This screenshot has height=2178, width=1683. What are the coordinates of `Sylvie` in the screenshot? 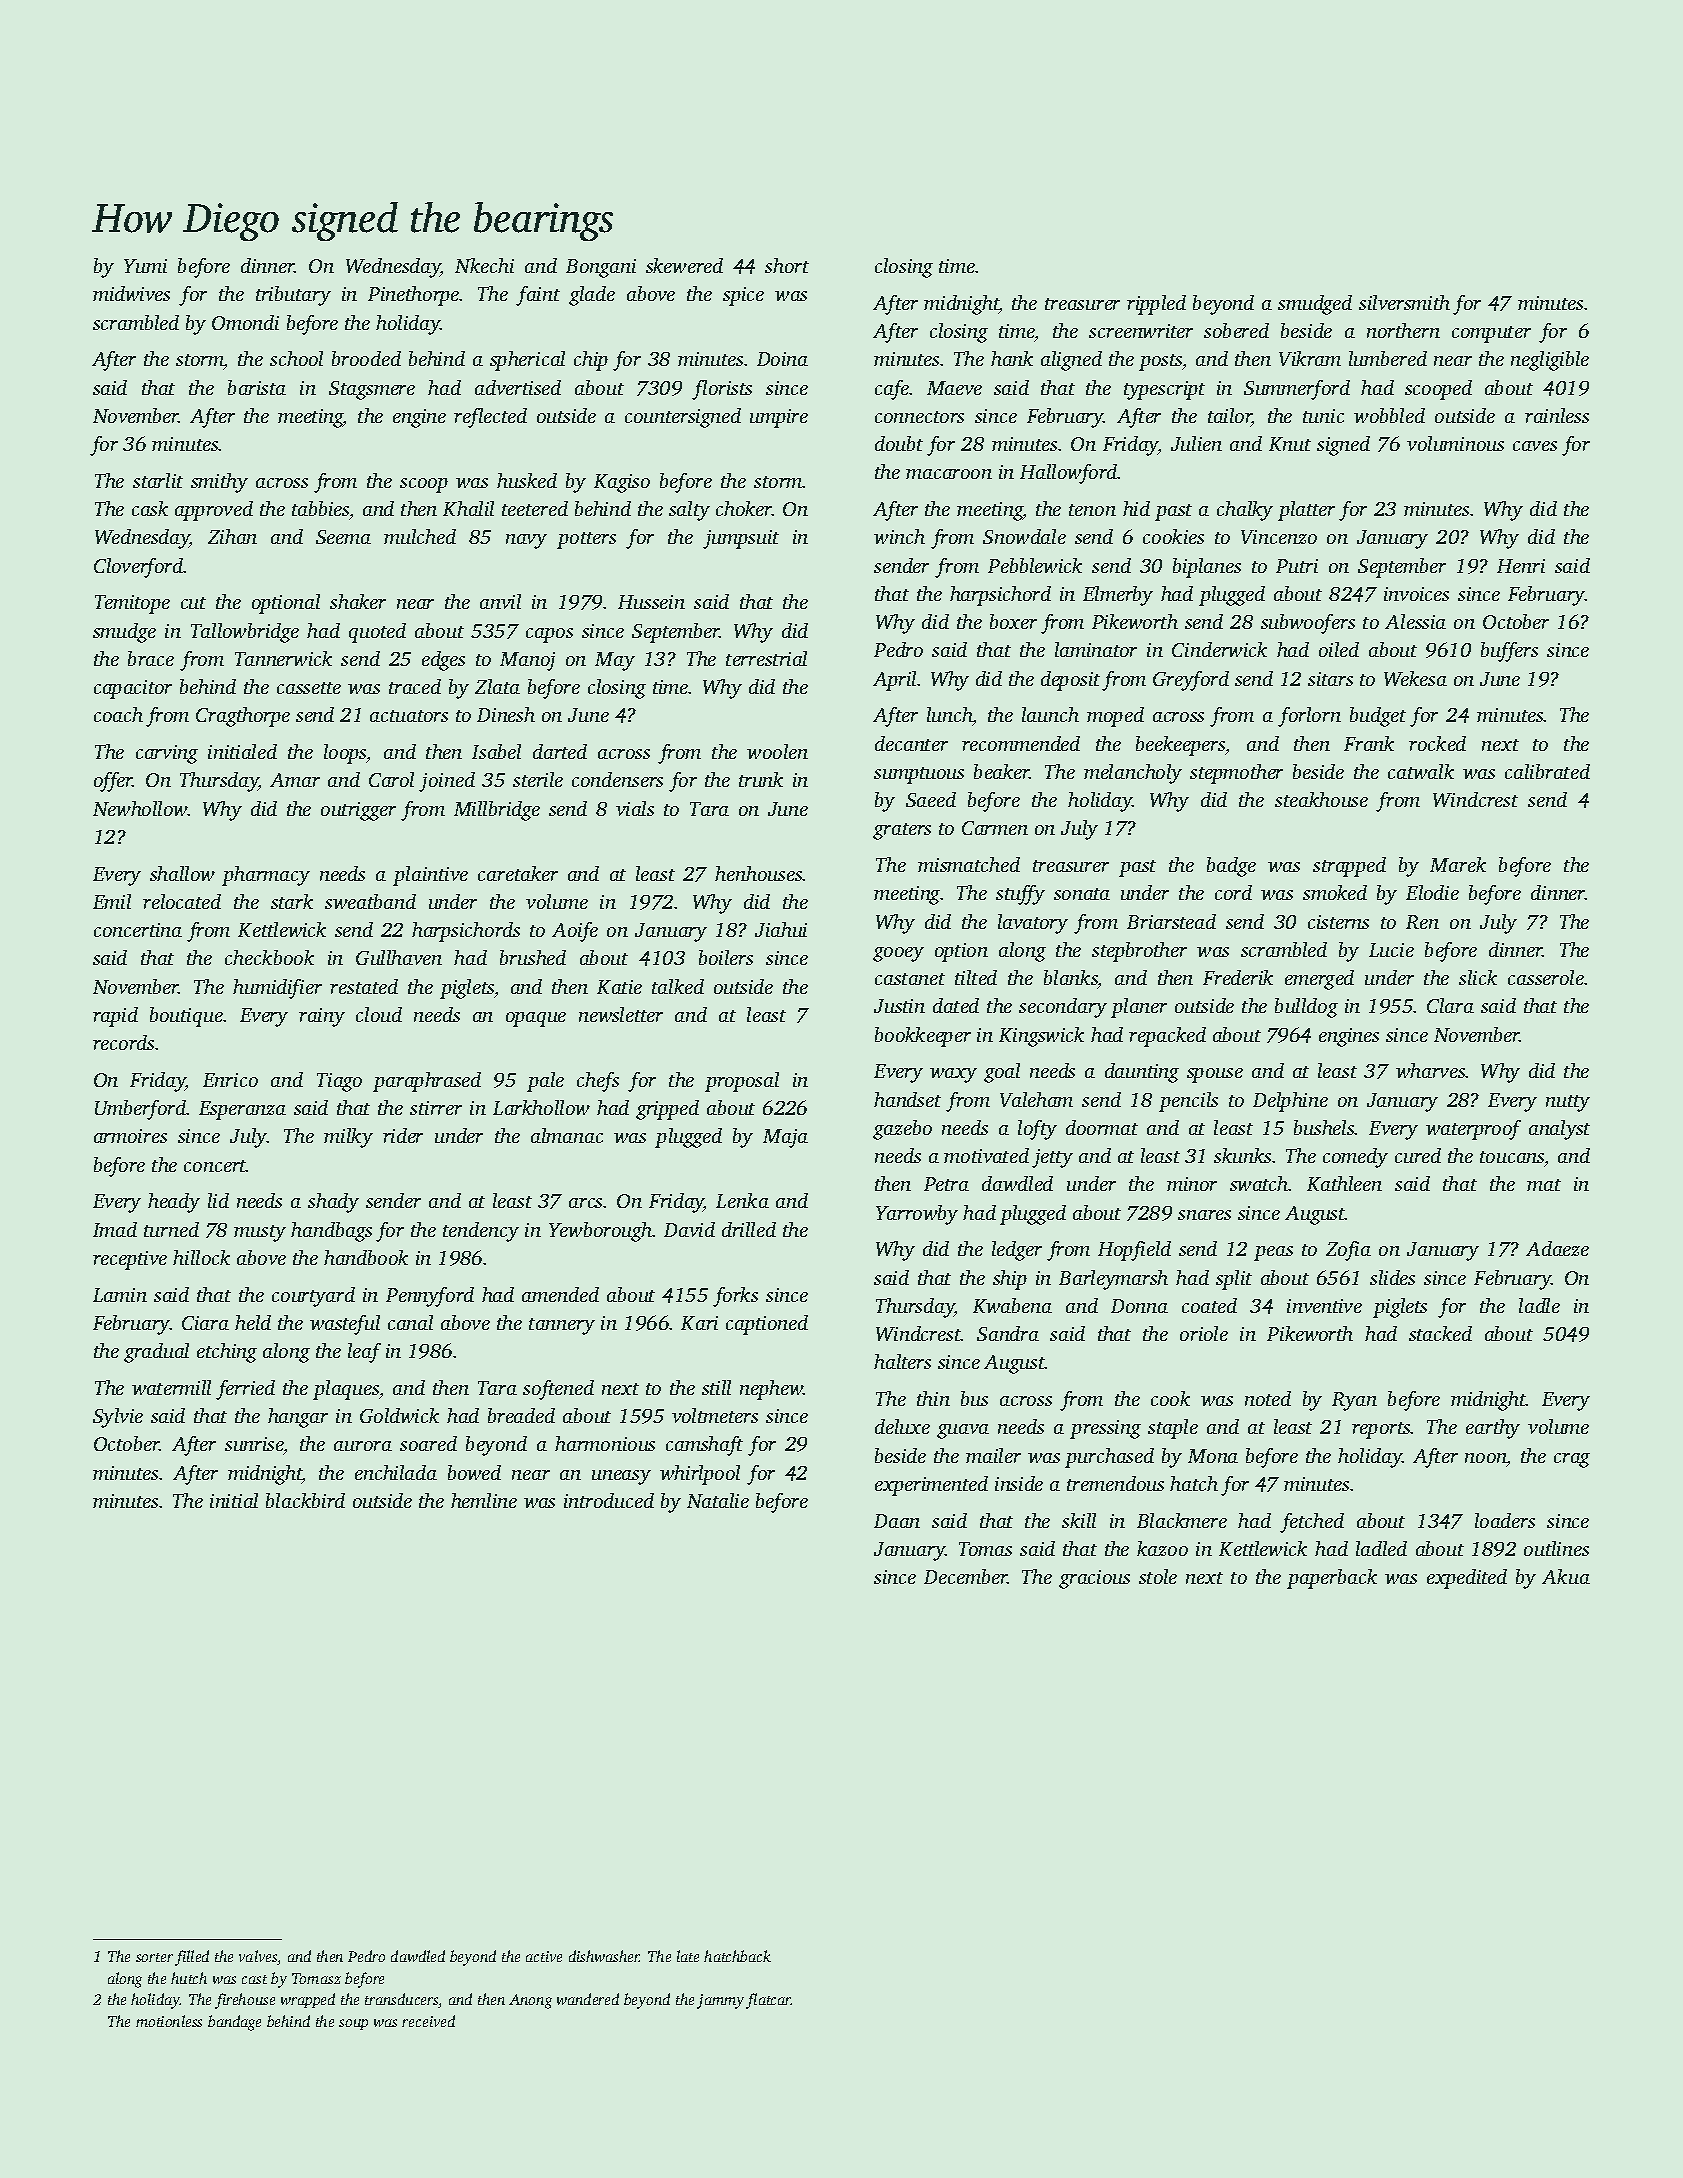 It's located at (118, 1418).
